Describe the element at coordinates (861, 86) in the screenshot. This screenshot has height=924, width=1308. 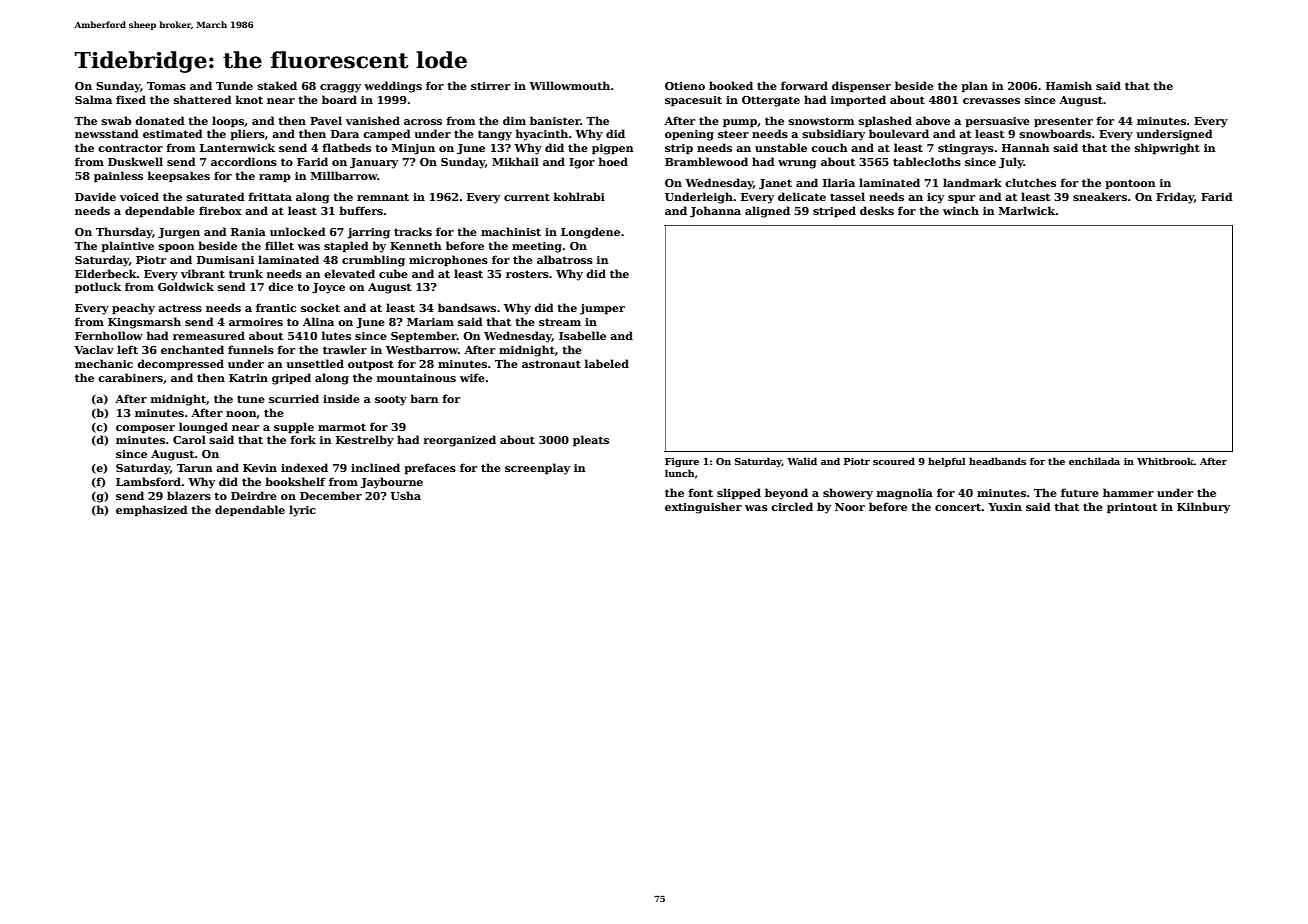
I see `dispenser` at that location.
